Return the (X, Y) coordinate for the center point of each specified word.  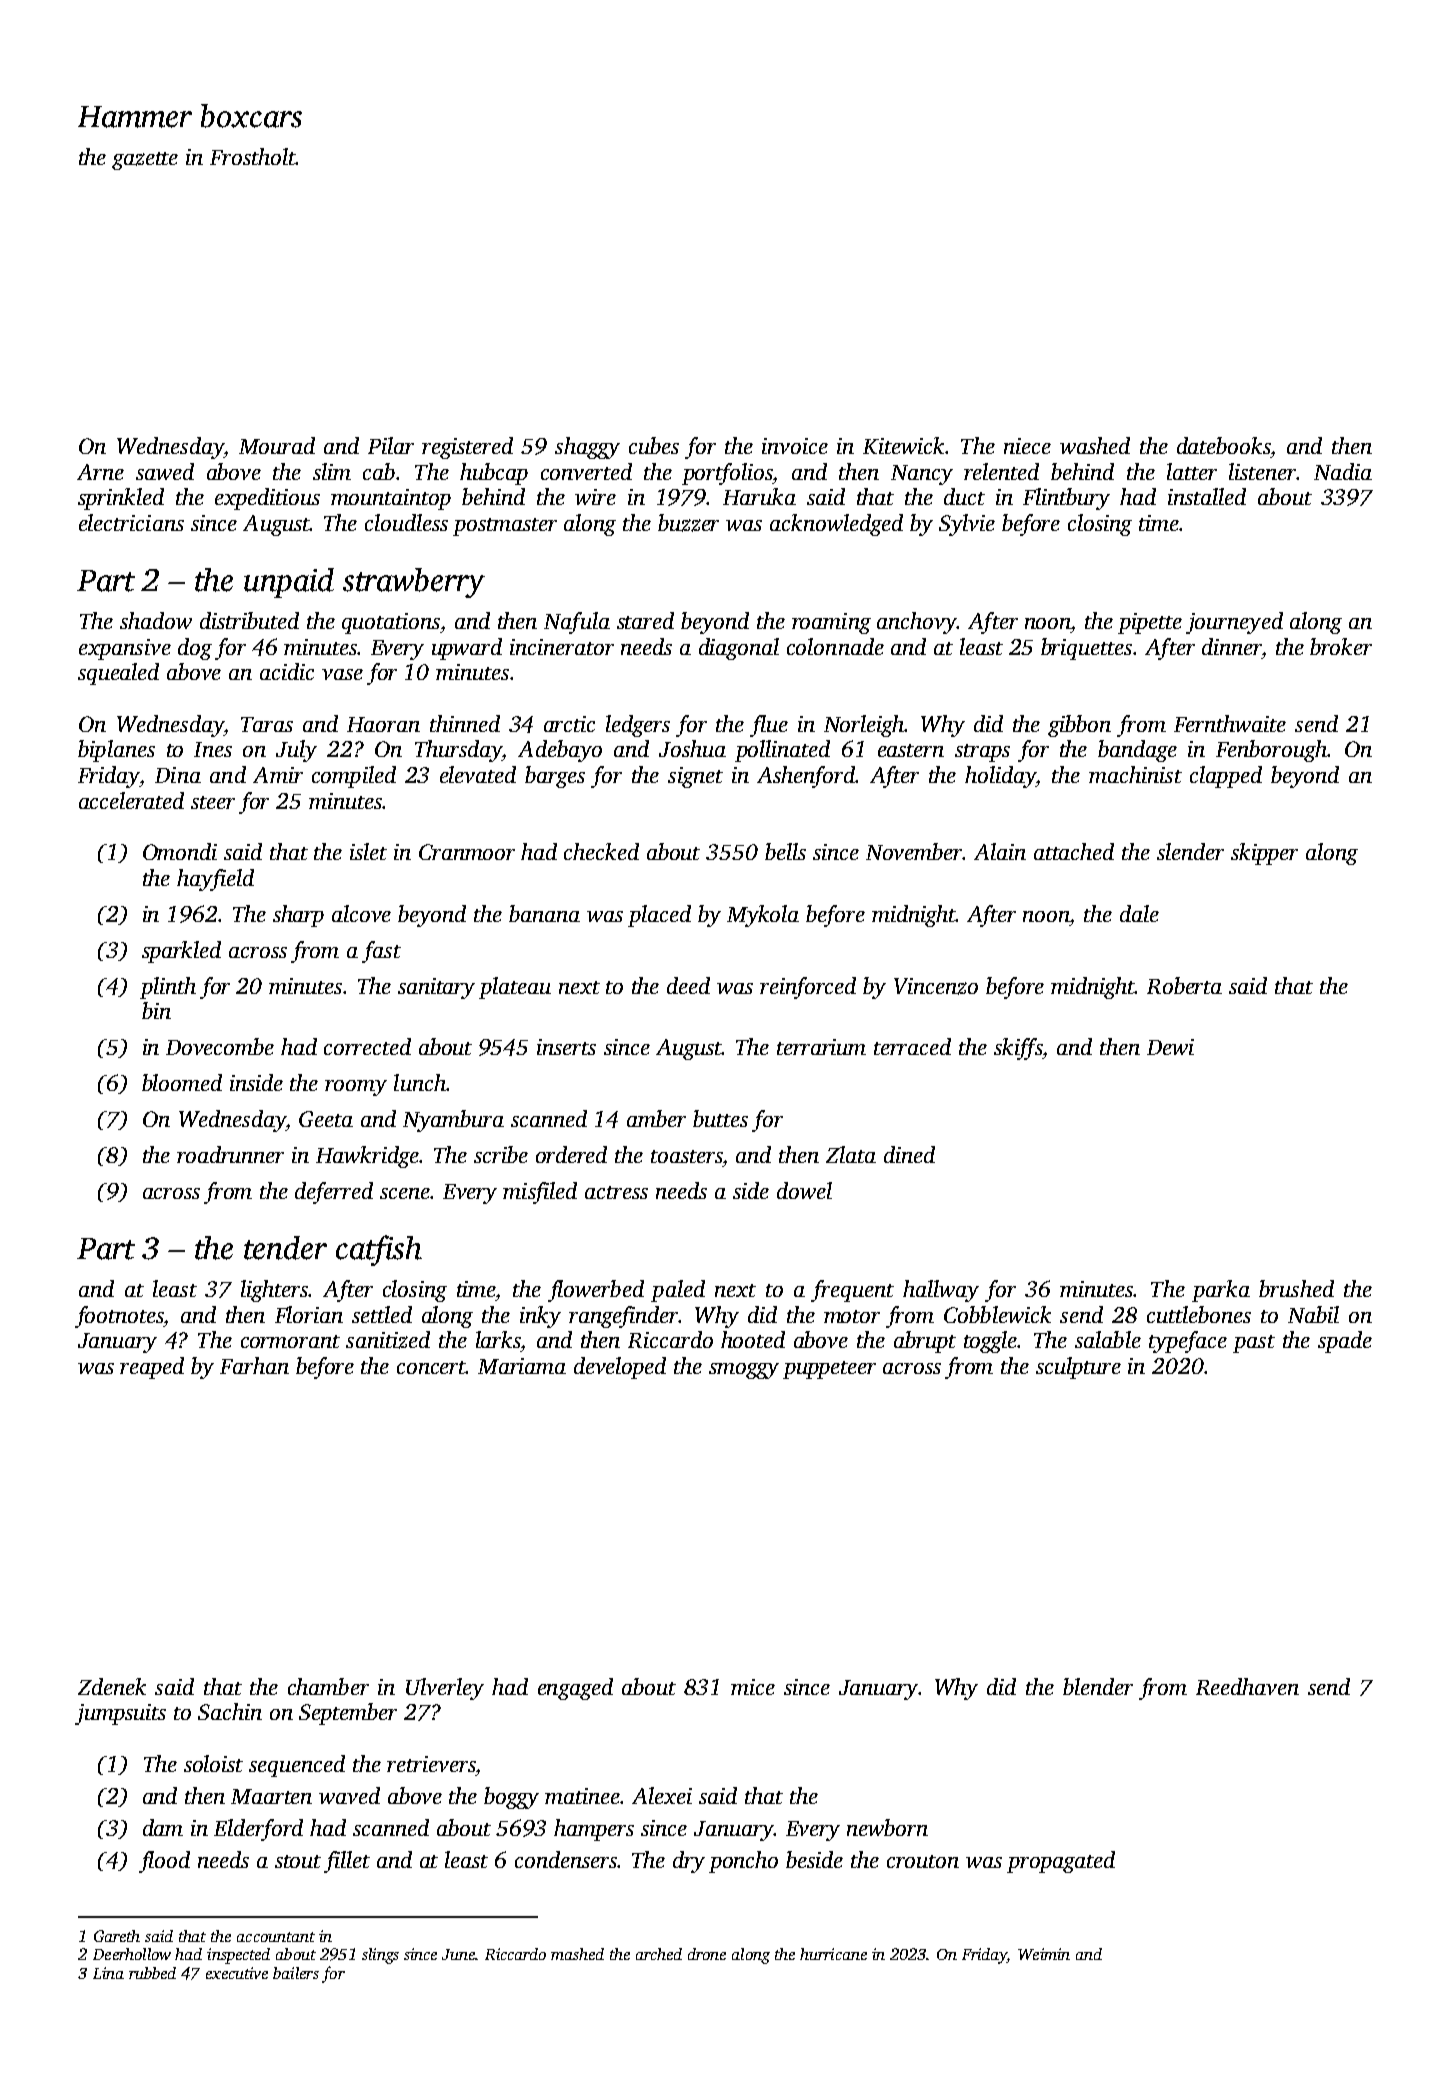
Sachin (230, 1711)
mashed (577, 1954)
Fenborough (1271, 751)
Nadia (1343, 471)
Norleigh (864, 726)
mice (753, 1687)
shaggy (587, 448)
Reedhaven (1247, 1686)
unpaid (289, 583)
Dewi (1170, 1047)
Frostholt (252, 156)
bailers (296, 1973)
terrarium (821, 1047)
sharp (298, 916)
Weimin (1044, 1954)
